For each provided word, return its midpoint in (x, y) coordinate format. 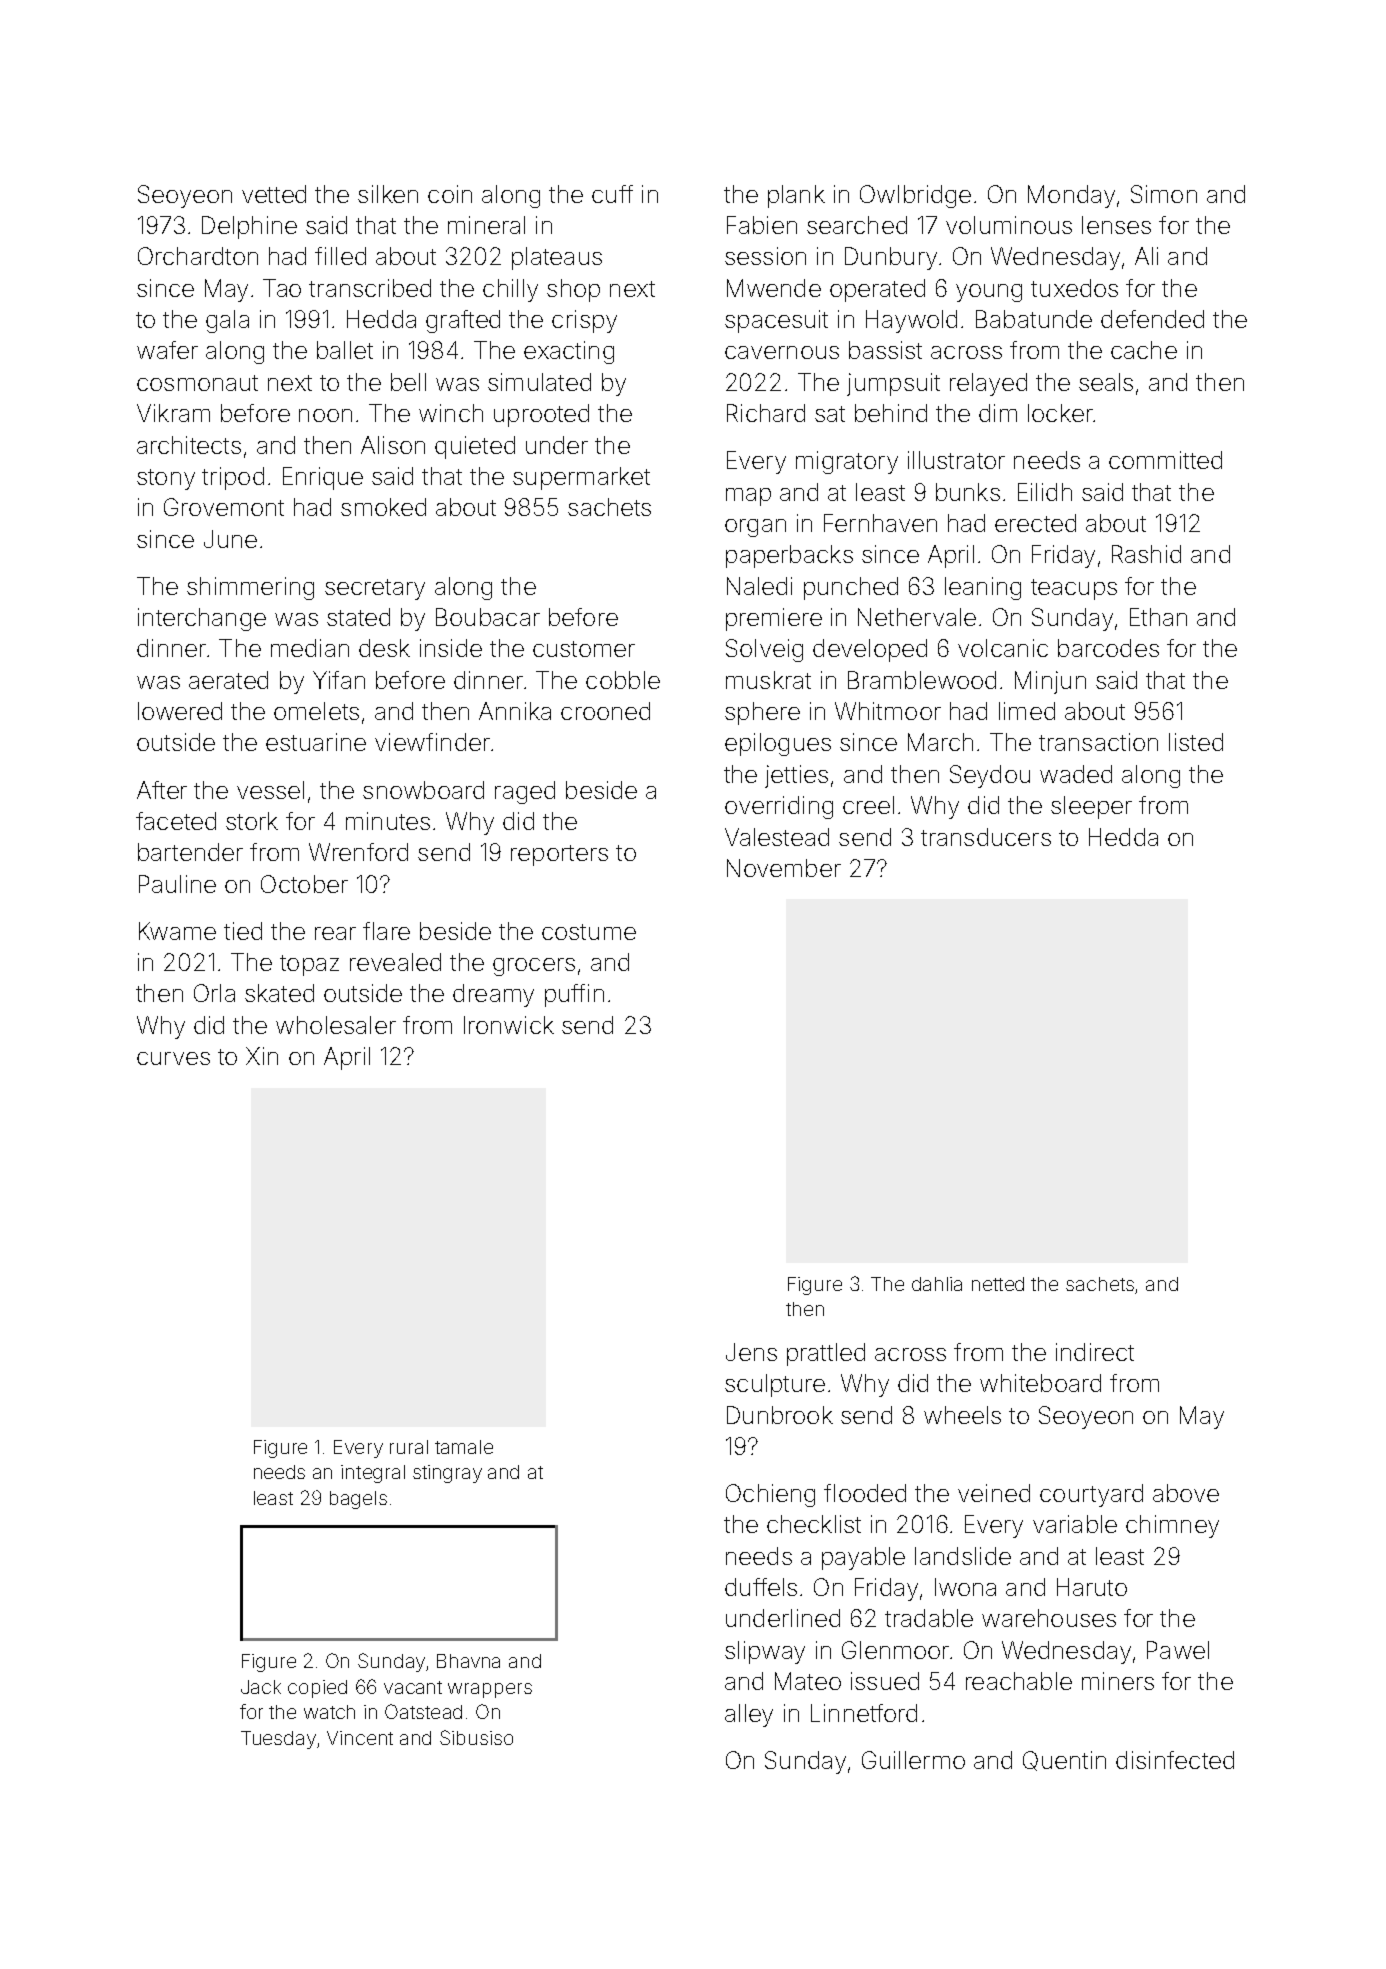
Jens (751, 1352)
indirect (1095, 1352)
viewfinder (432, 742)
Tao (282, 288)
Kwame (177, 931)
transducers (986, 837)
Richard (766, 413)
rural (409, 1447)
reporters (559, 855)
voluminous (1009, 225)
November (784, 868)
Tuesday (278, 1740)
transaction (1098, 742)
